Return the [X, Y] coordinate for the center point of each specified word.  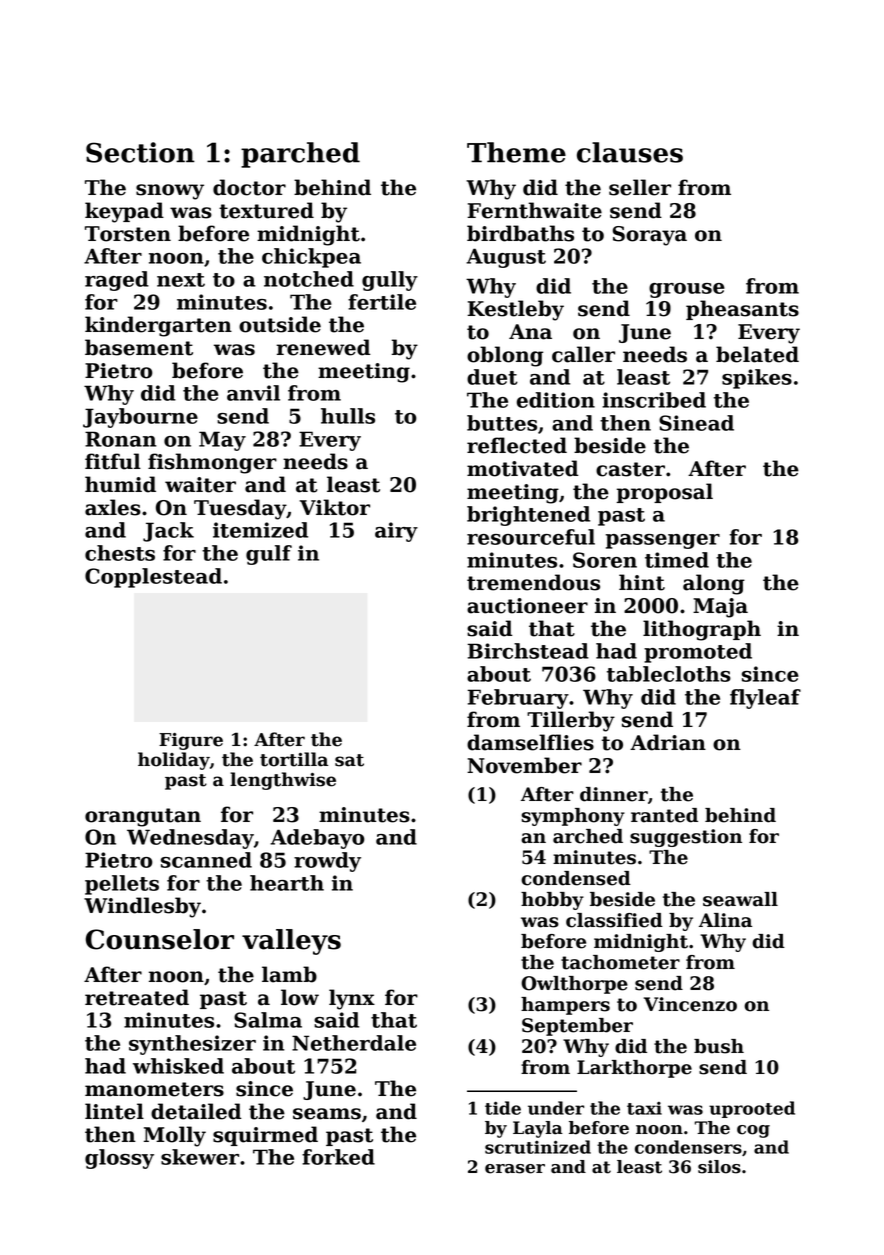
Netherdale [354, 1043]
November [524, 765]
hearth [287, 883]
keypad [124, 212]
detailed [196, 1111]
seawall [740, 899]
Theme [516, 152]
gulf [269, 555]
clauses [630, 152]
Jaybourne [140, 418]
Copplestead [153, 578]
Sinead [696, 423]
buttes [502, 423]
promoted [698, 653]
